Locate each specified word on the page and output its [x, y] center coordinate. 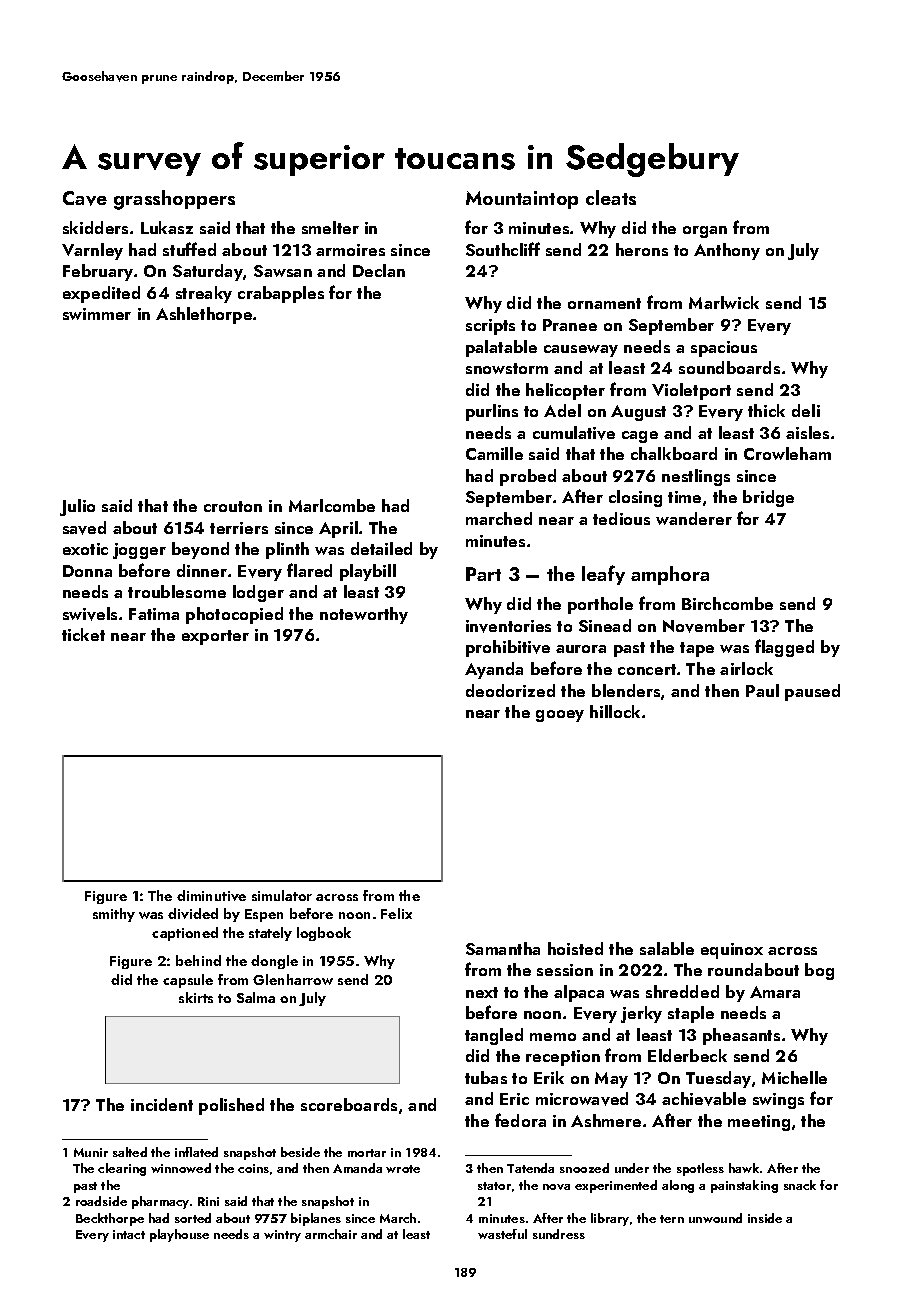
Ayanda [494, 670]
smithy [114, 915]
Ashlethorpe [204, 315]
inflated [196, 1152]
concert [647, 669]
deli [806, 410]
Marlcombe [332, 505]
